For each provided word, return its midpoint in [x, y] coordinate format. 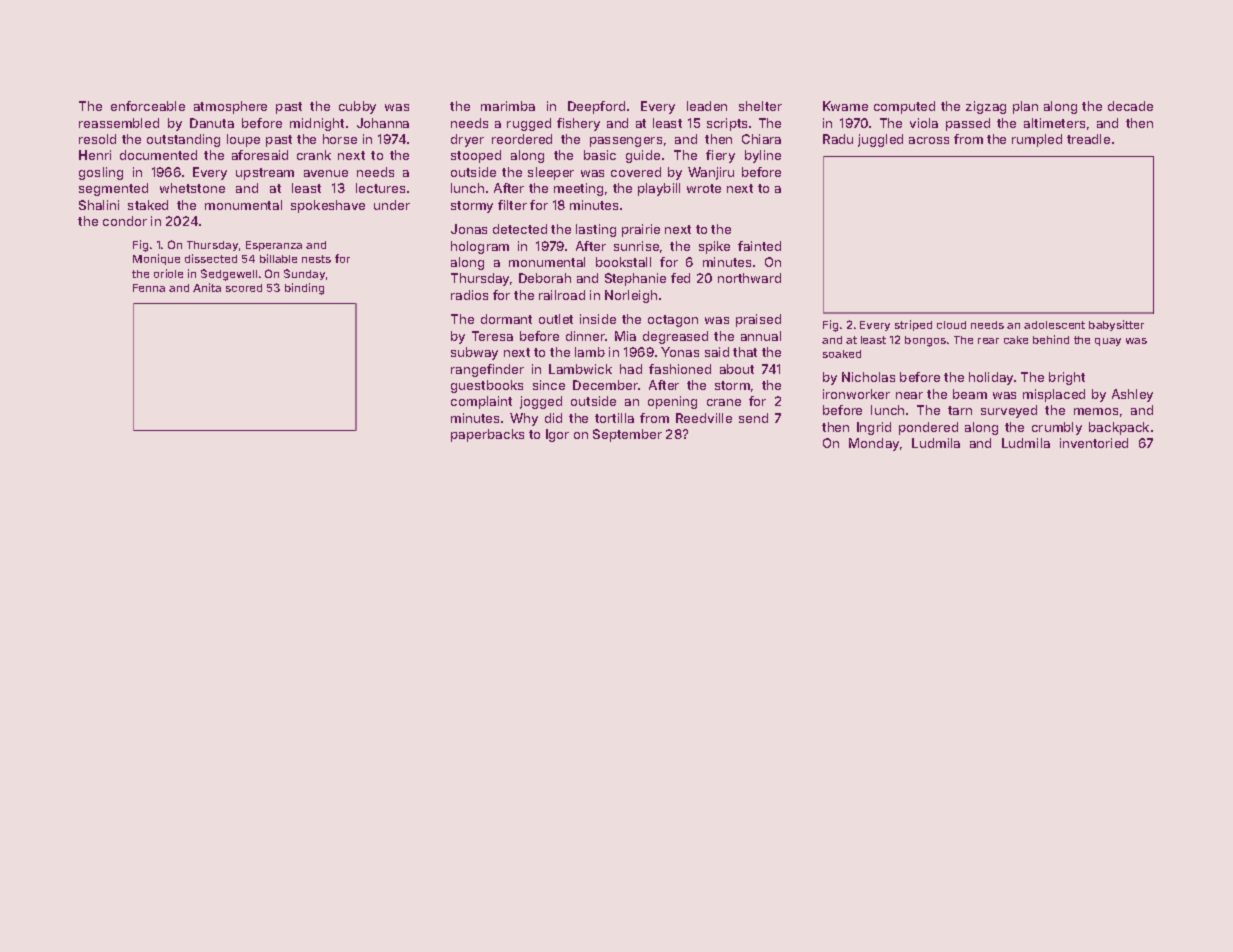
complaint [481, 402]
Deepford [596, 107]
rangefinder [487, 370]
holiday [991, 378]
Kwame [845, 106]
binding [304, 289]
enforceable [148, 106]
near [909, 395]
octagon [673, 321]
